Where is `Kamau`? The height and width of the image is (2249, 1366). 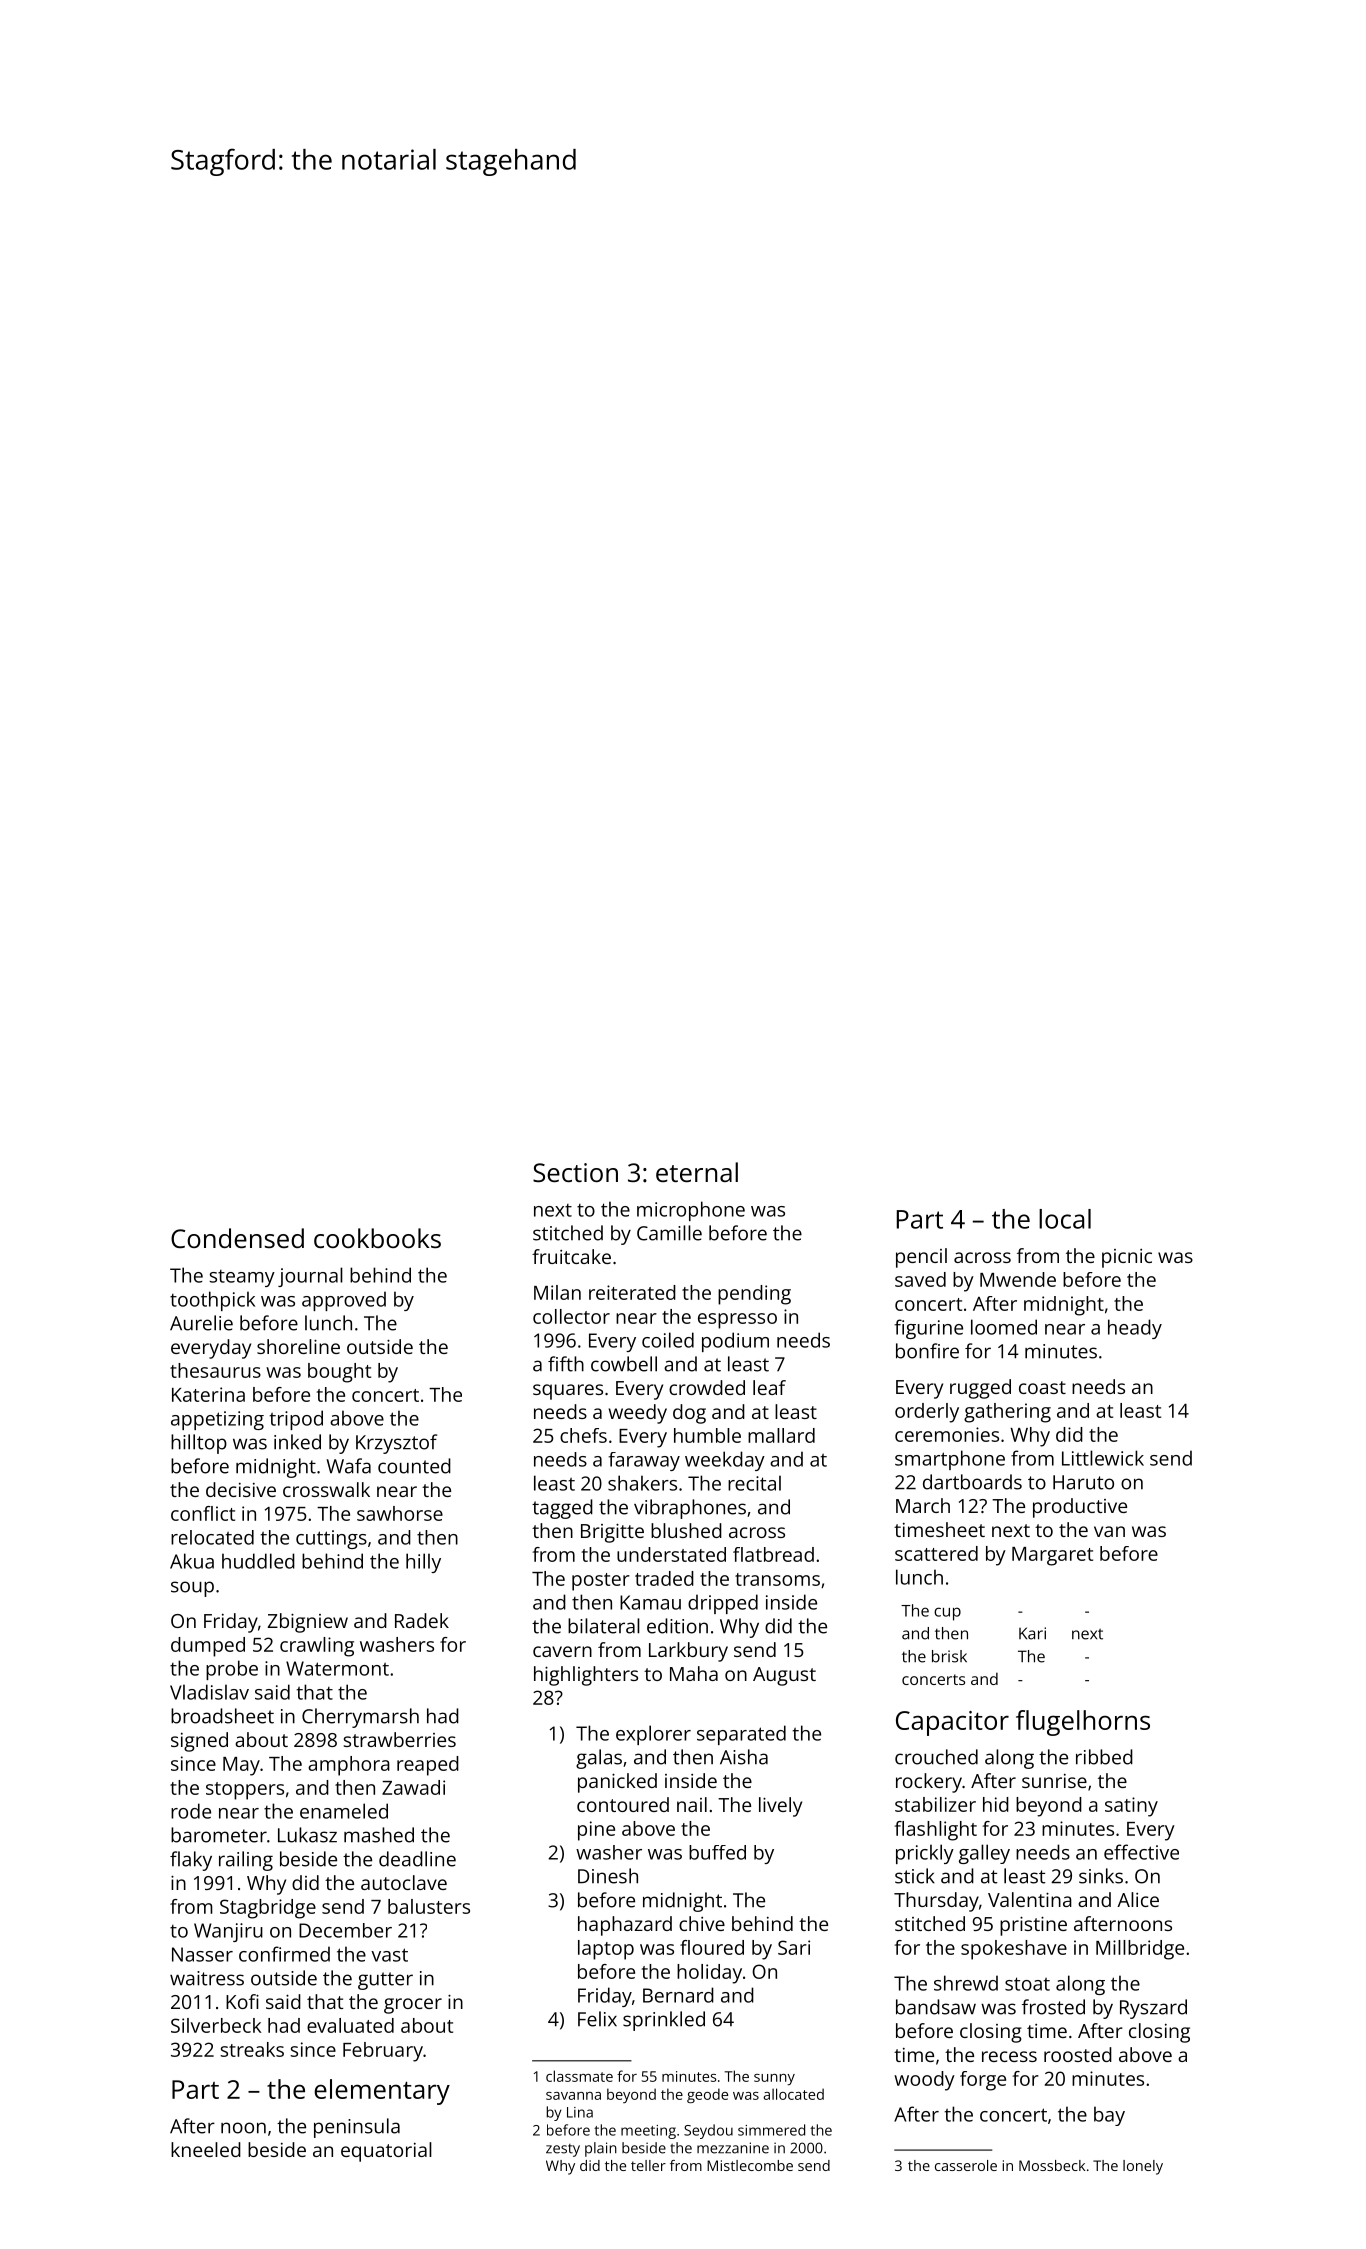 Kamau is located at coordinates (650, 1602).
